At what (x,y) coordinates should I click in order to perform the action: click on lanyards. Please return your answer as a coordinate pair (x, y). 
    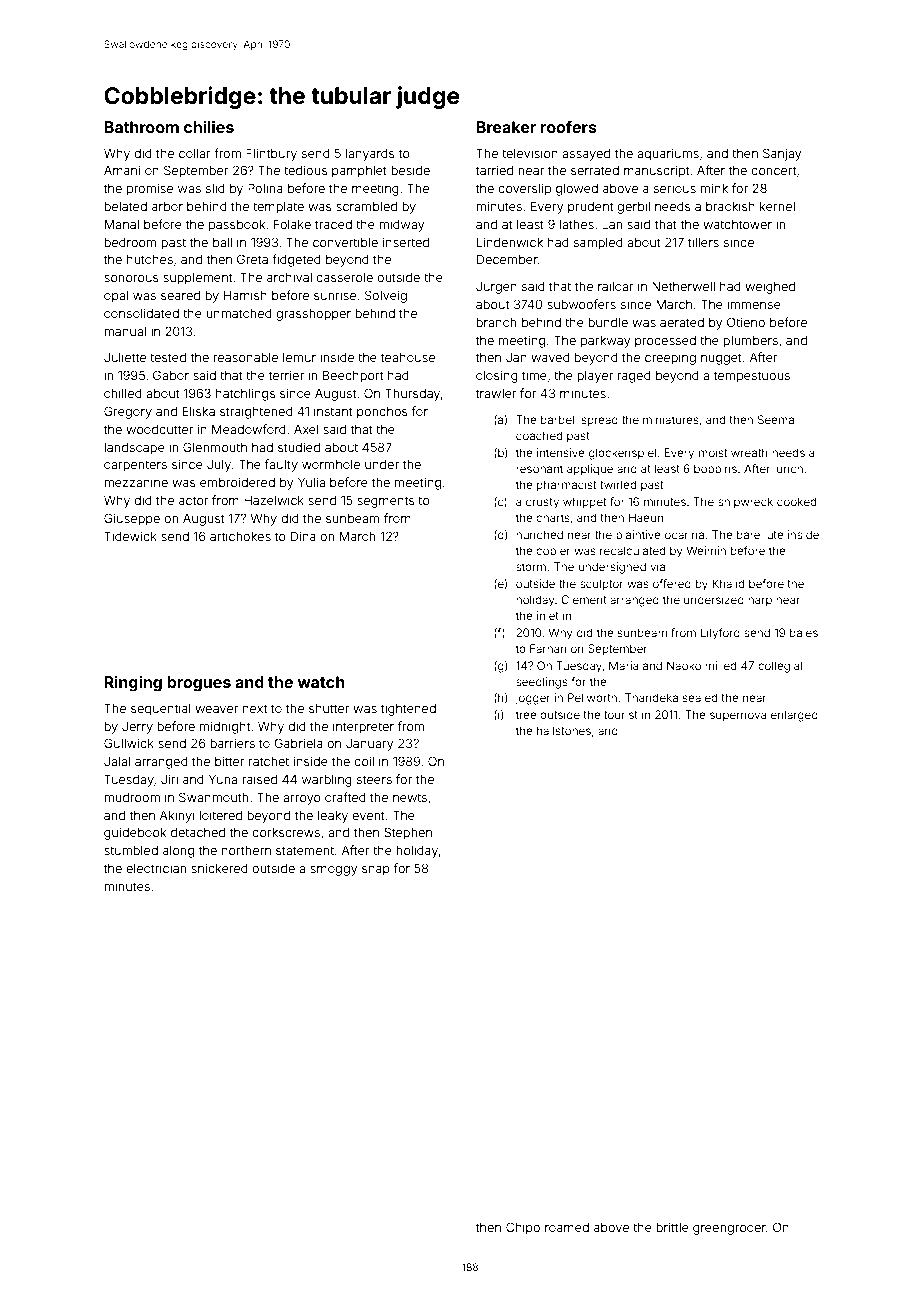
    Looking at the image, I should click on (370, 155).
